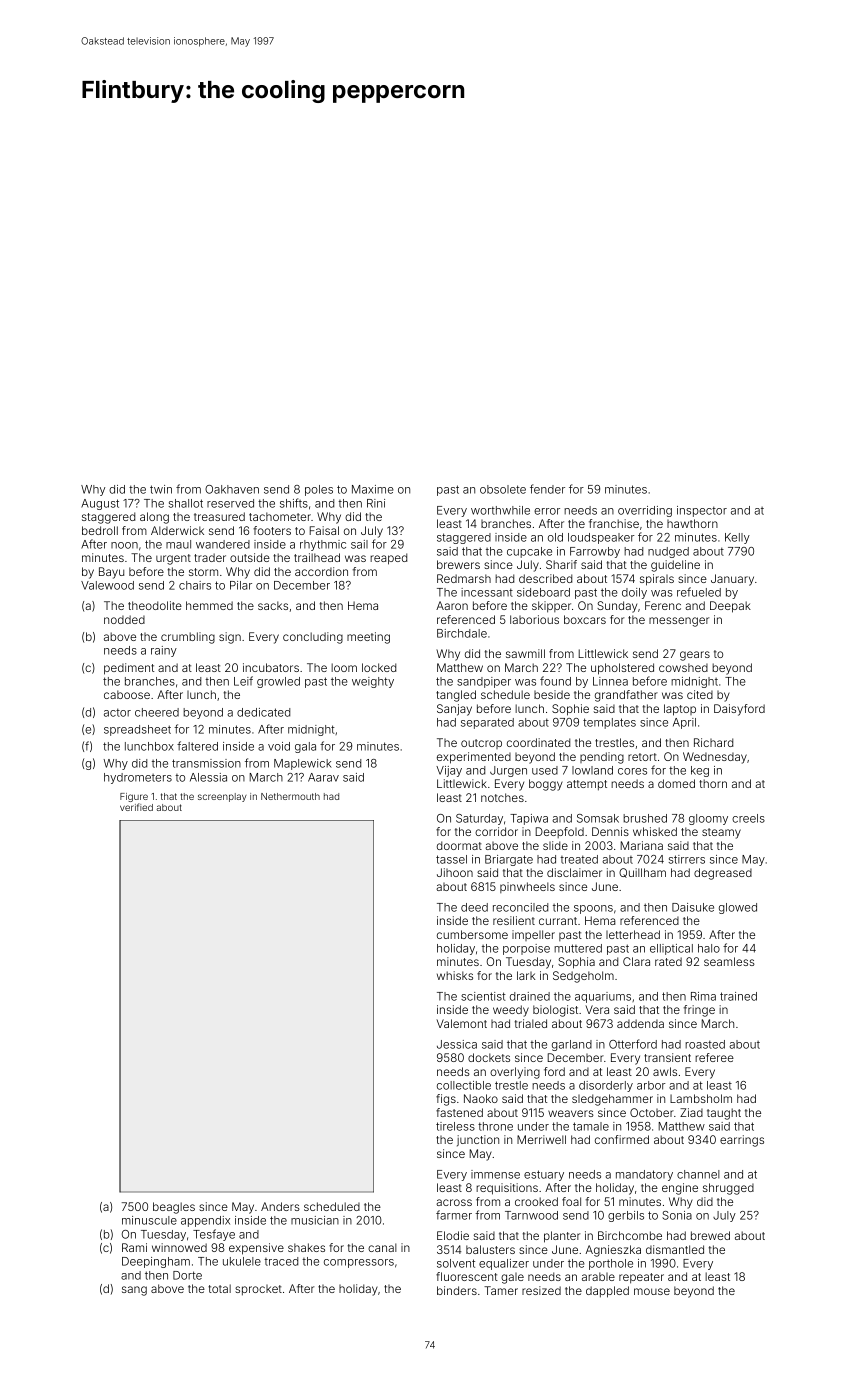  What do you see at coordinates (136, 807) in the screenshot?
I see `verified` at bounding box center [136, 807].
